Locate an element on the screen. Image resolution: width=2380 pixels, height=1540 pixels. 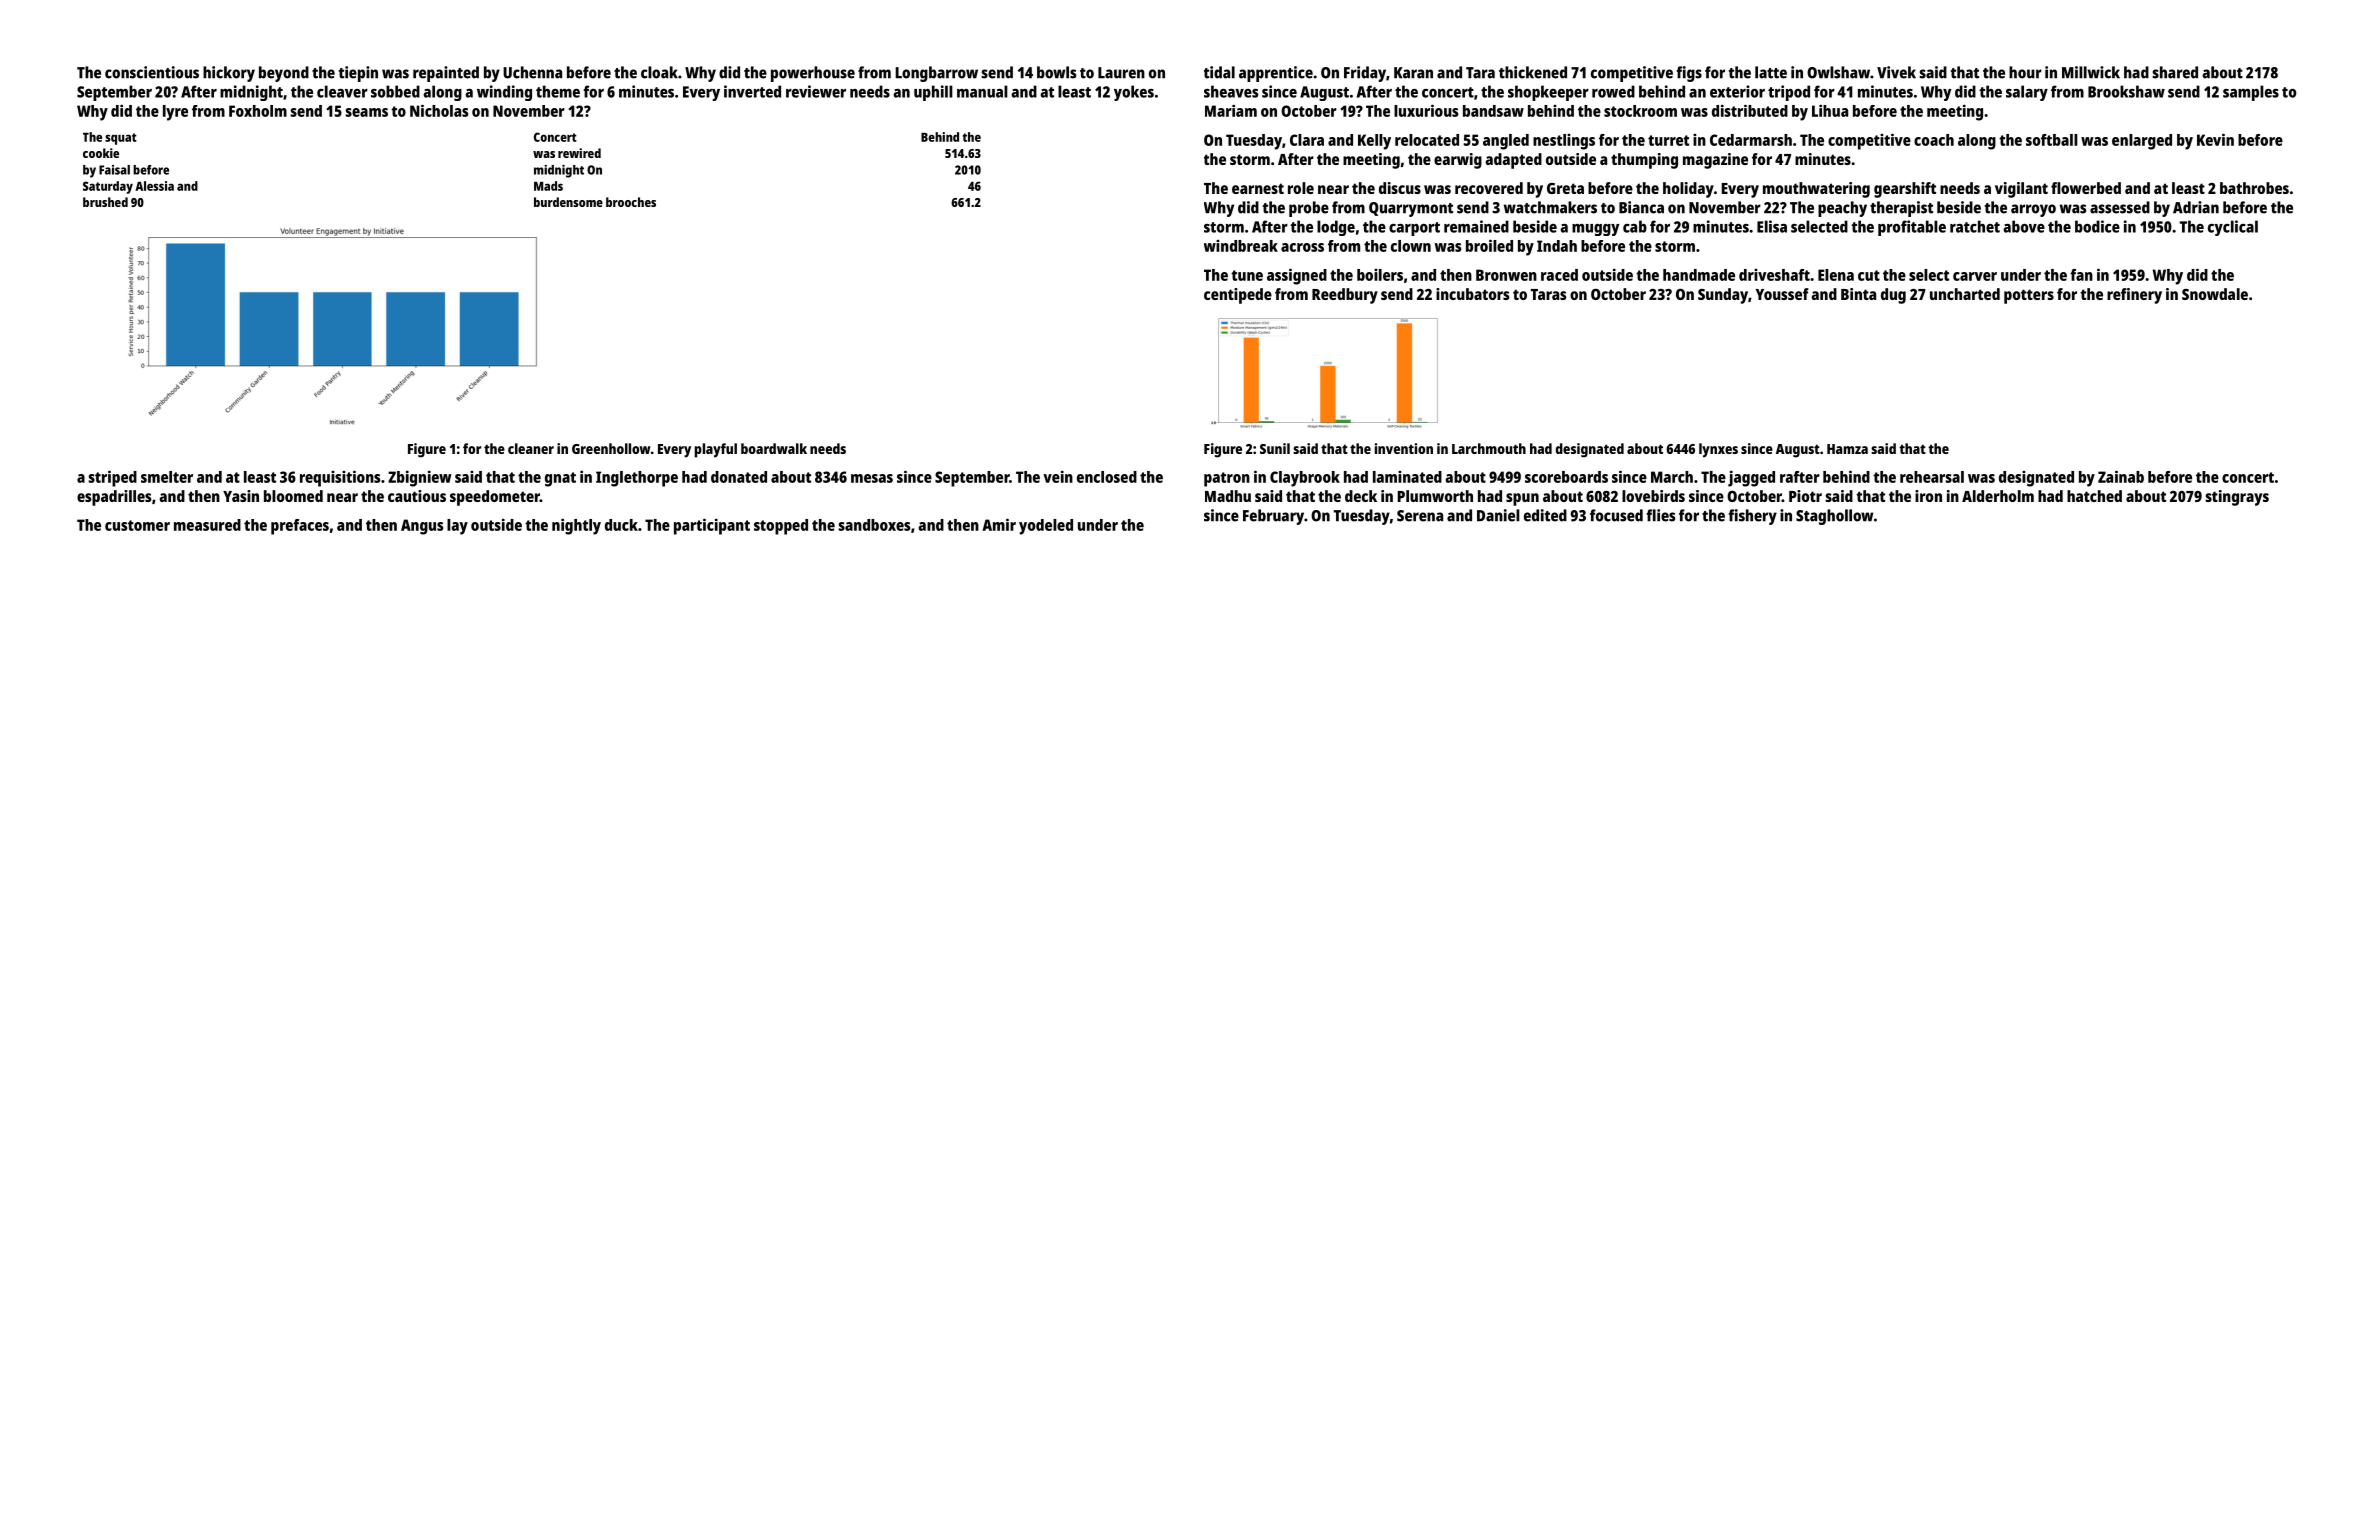
customer is located at coordinates (137, 525).
